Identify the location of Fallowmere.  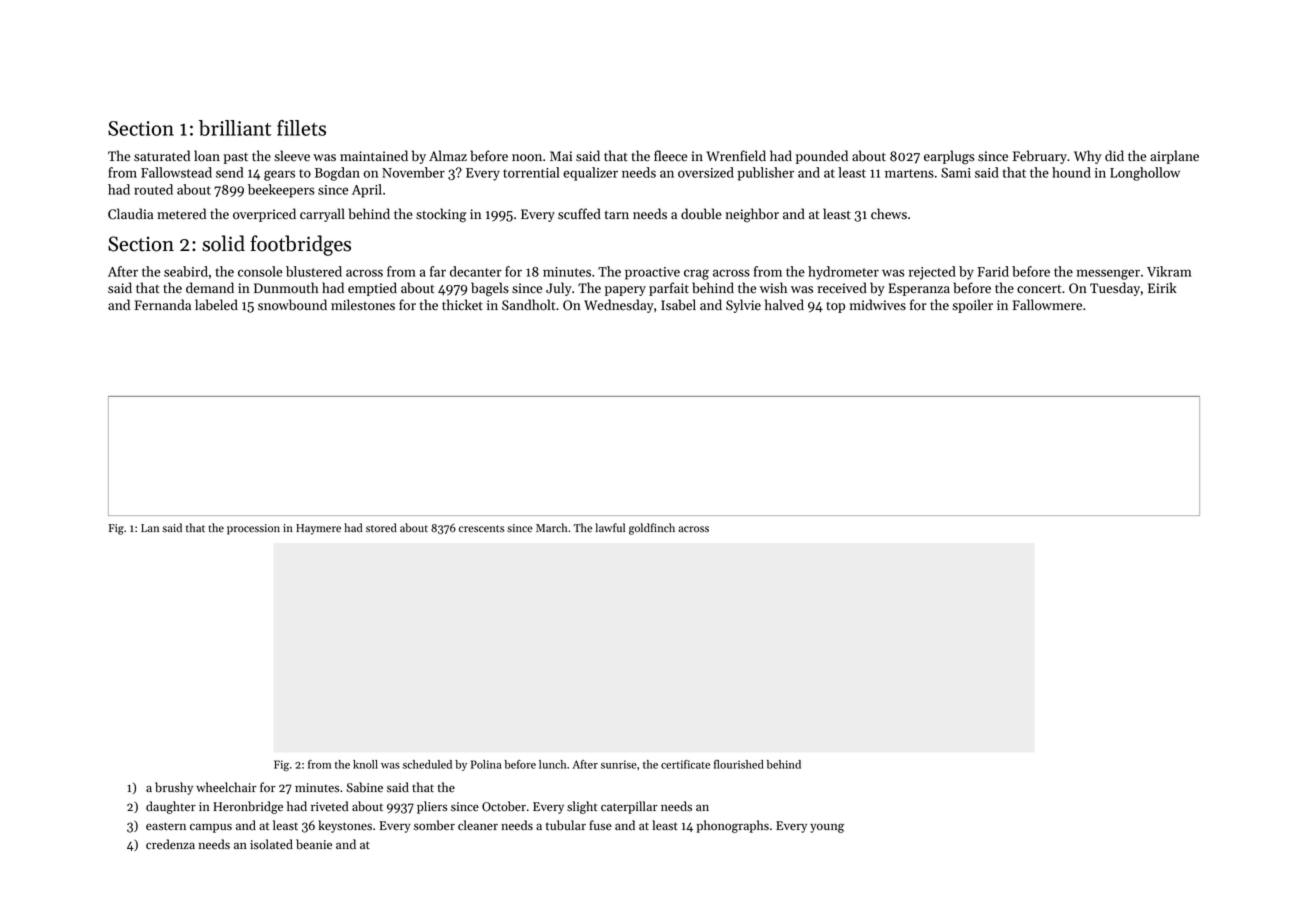
(1047, 305).
